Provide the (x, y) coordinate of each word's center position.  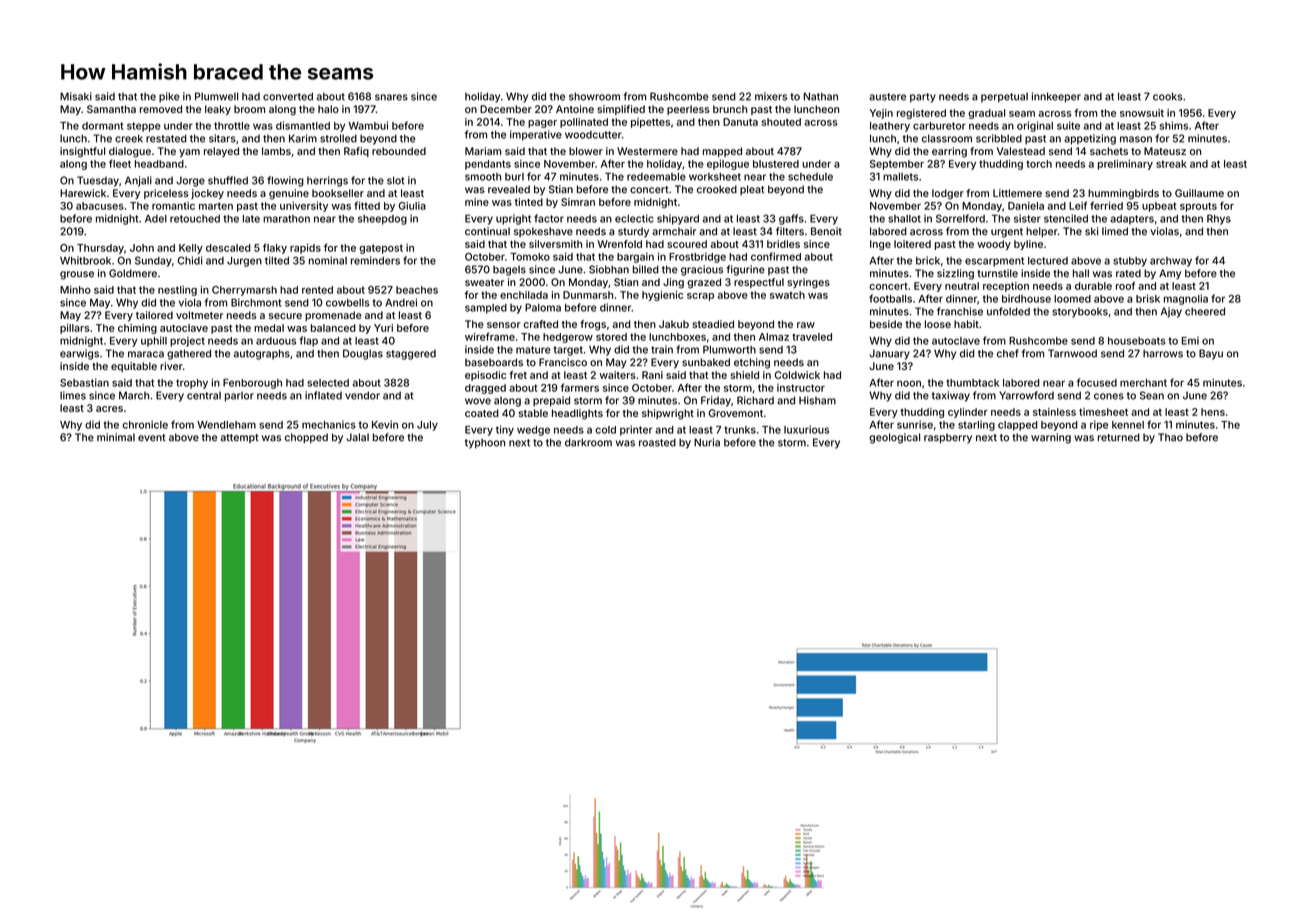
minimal (116, 437)
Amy (1170, 274)
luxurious (806, 429)
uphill (154, 341)
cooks (1168, 96)
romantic (173, 206)
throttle (232, 126)
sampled (486, 309)
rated (1128, 273)
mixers (771, 96)
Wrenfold (620, 244)
